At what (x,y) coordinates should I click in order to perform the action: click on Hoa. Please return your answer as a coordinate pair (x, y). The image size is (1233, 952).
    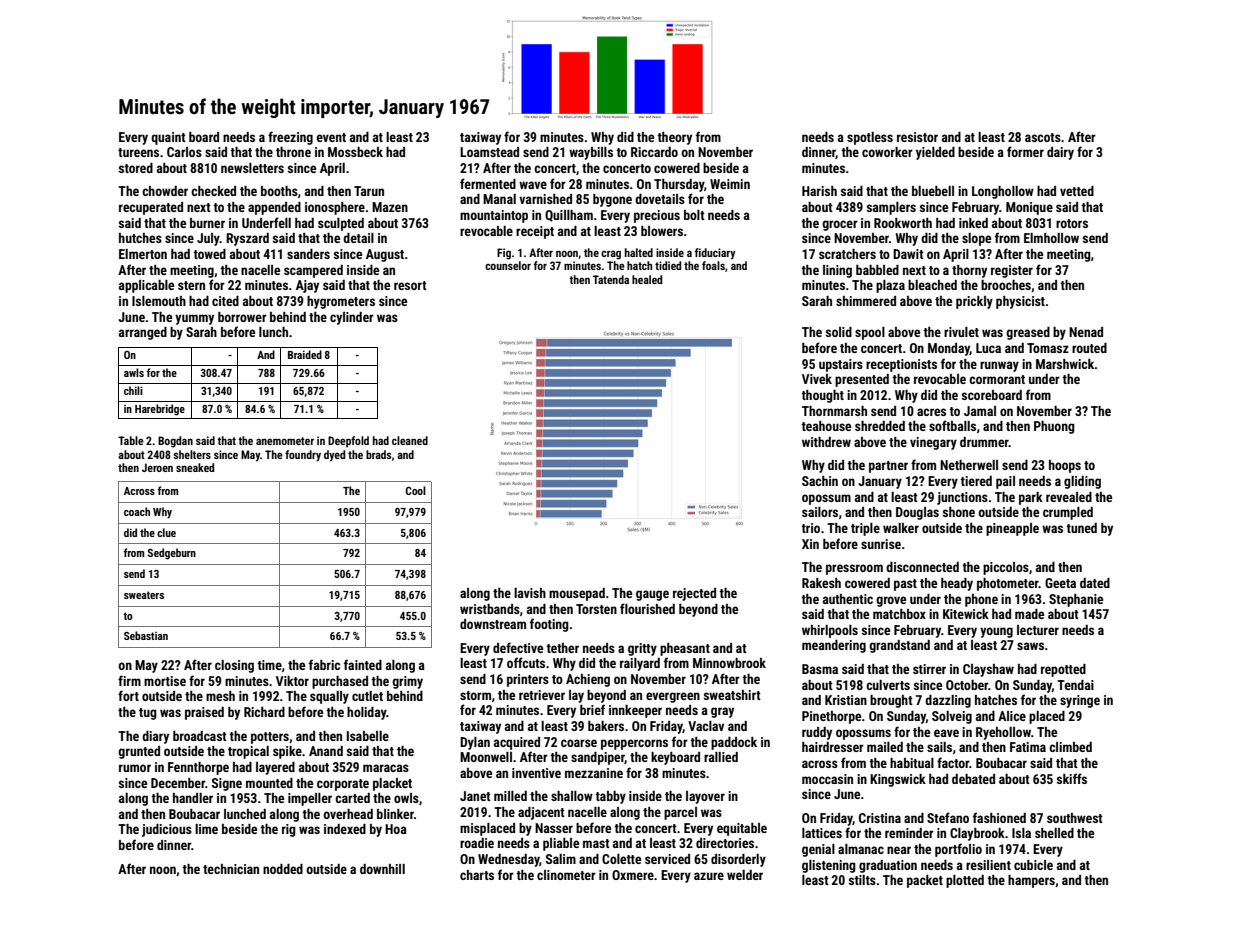
    Looking at the image, I should click on (396, 829).
